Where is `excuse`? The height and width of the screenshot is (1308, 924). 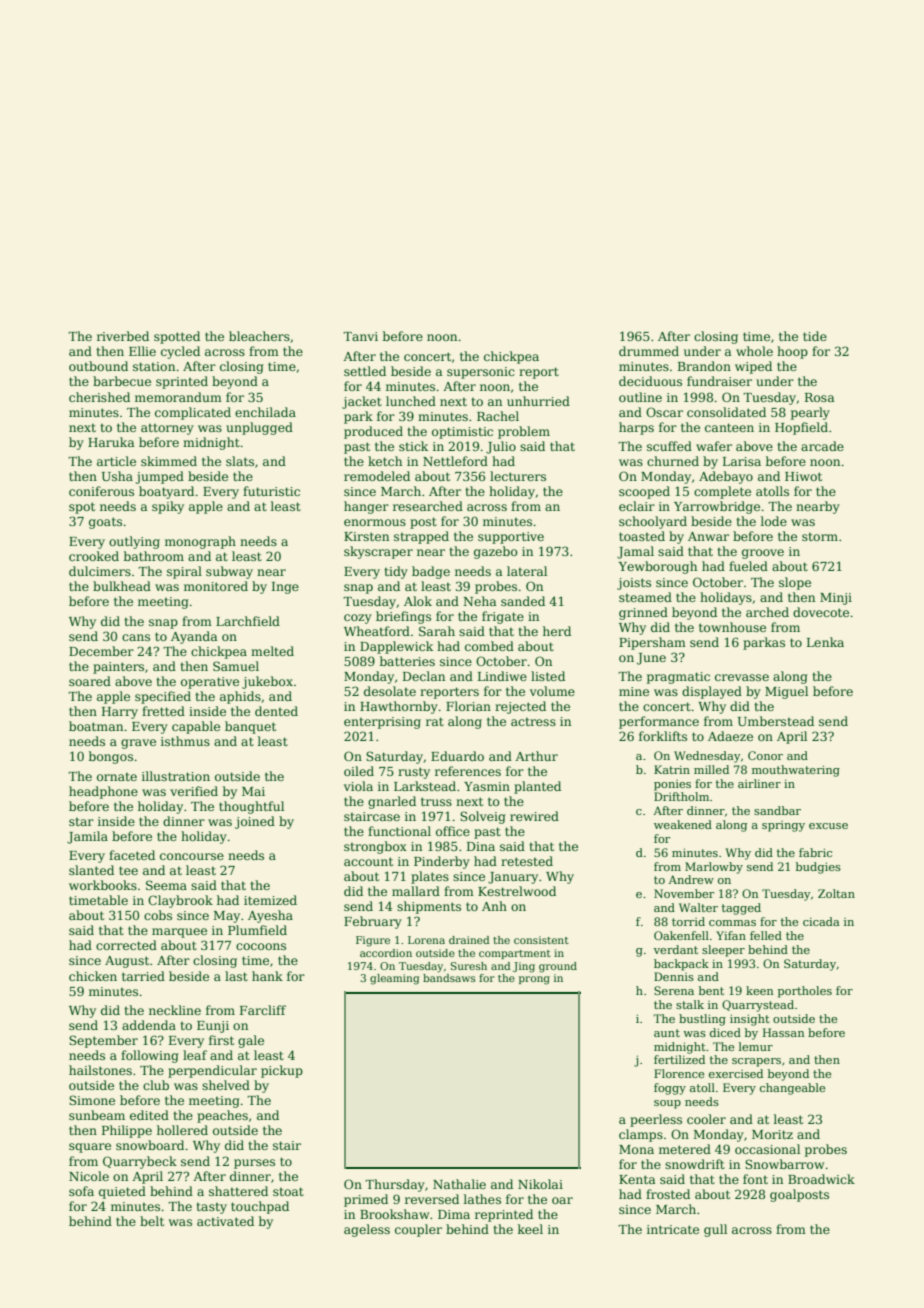
excuse is located at coordinates (828, 826).
